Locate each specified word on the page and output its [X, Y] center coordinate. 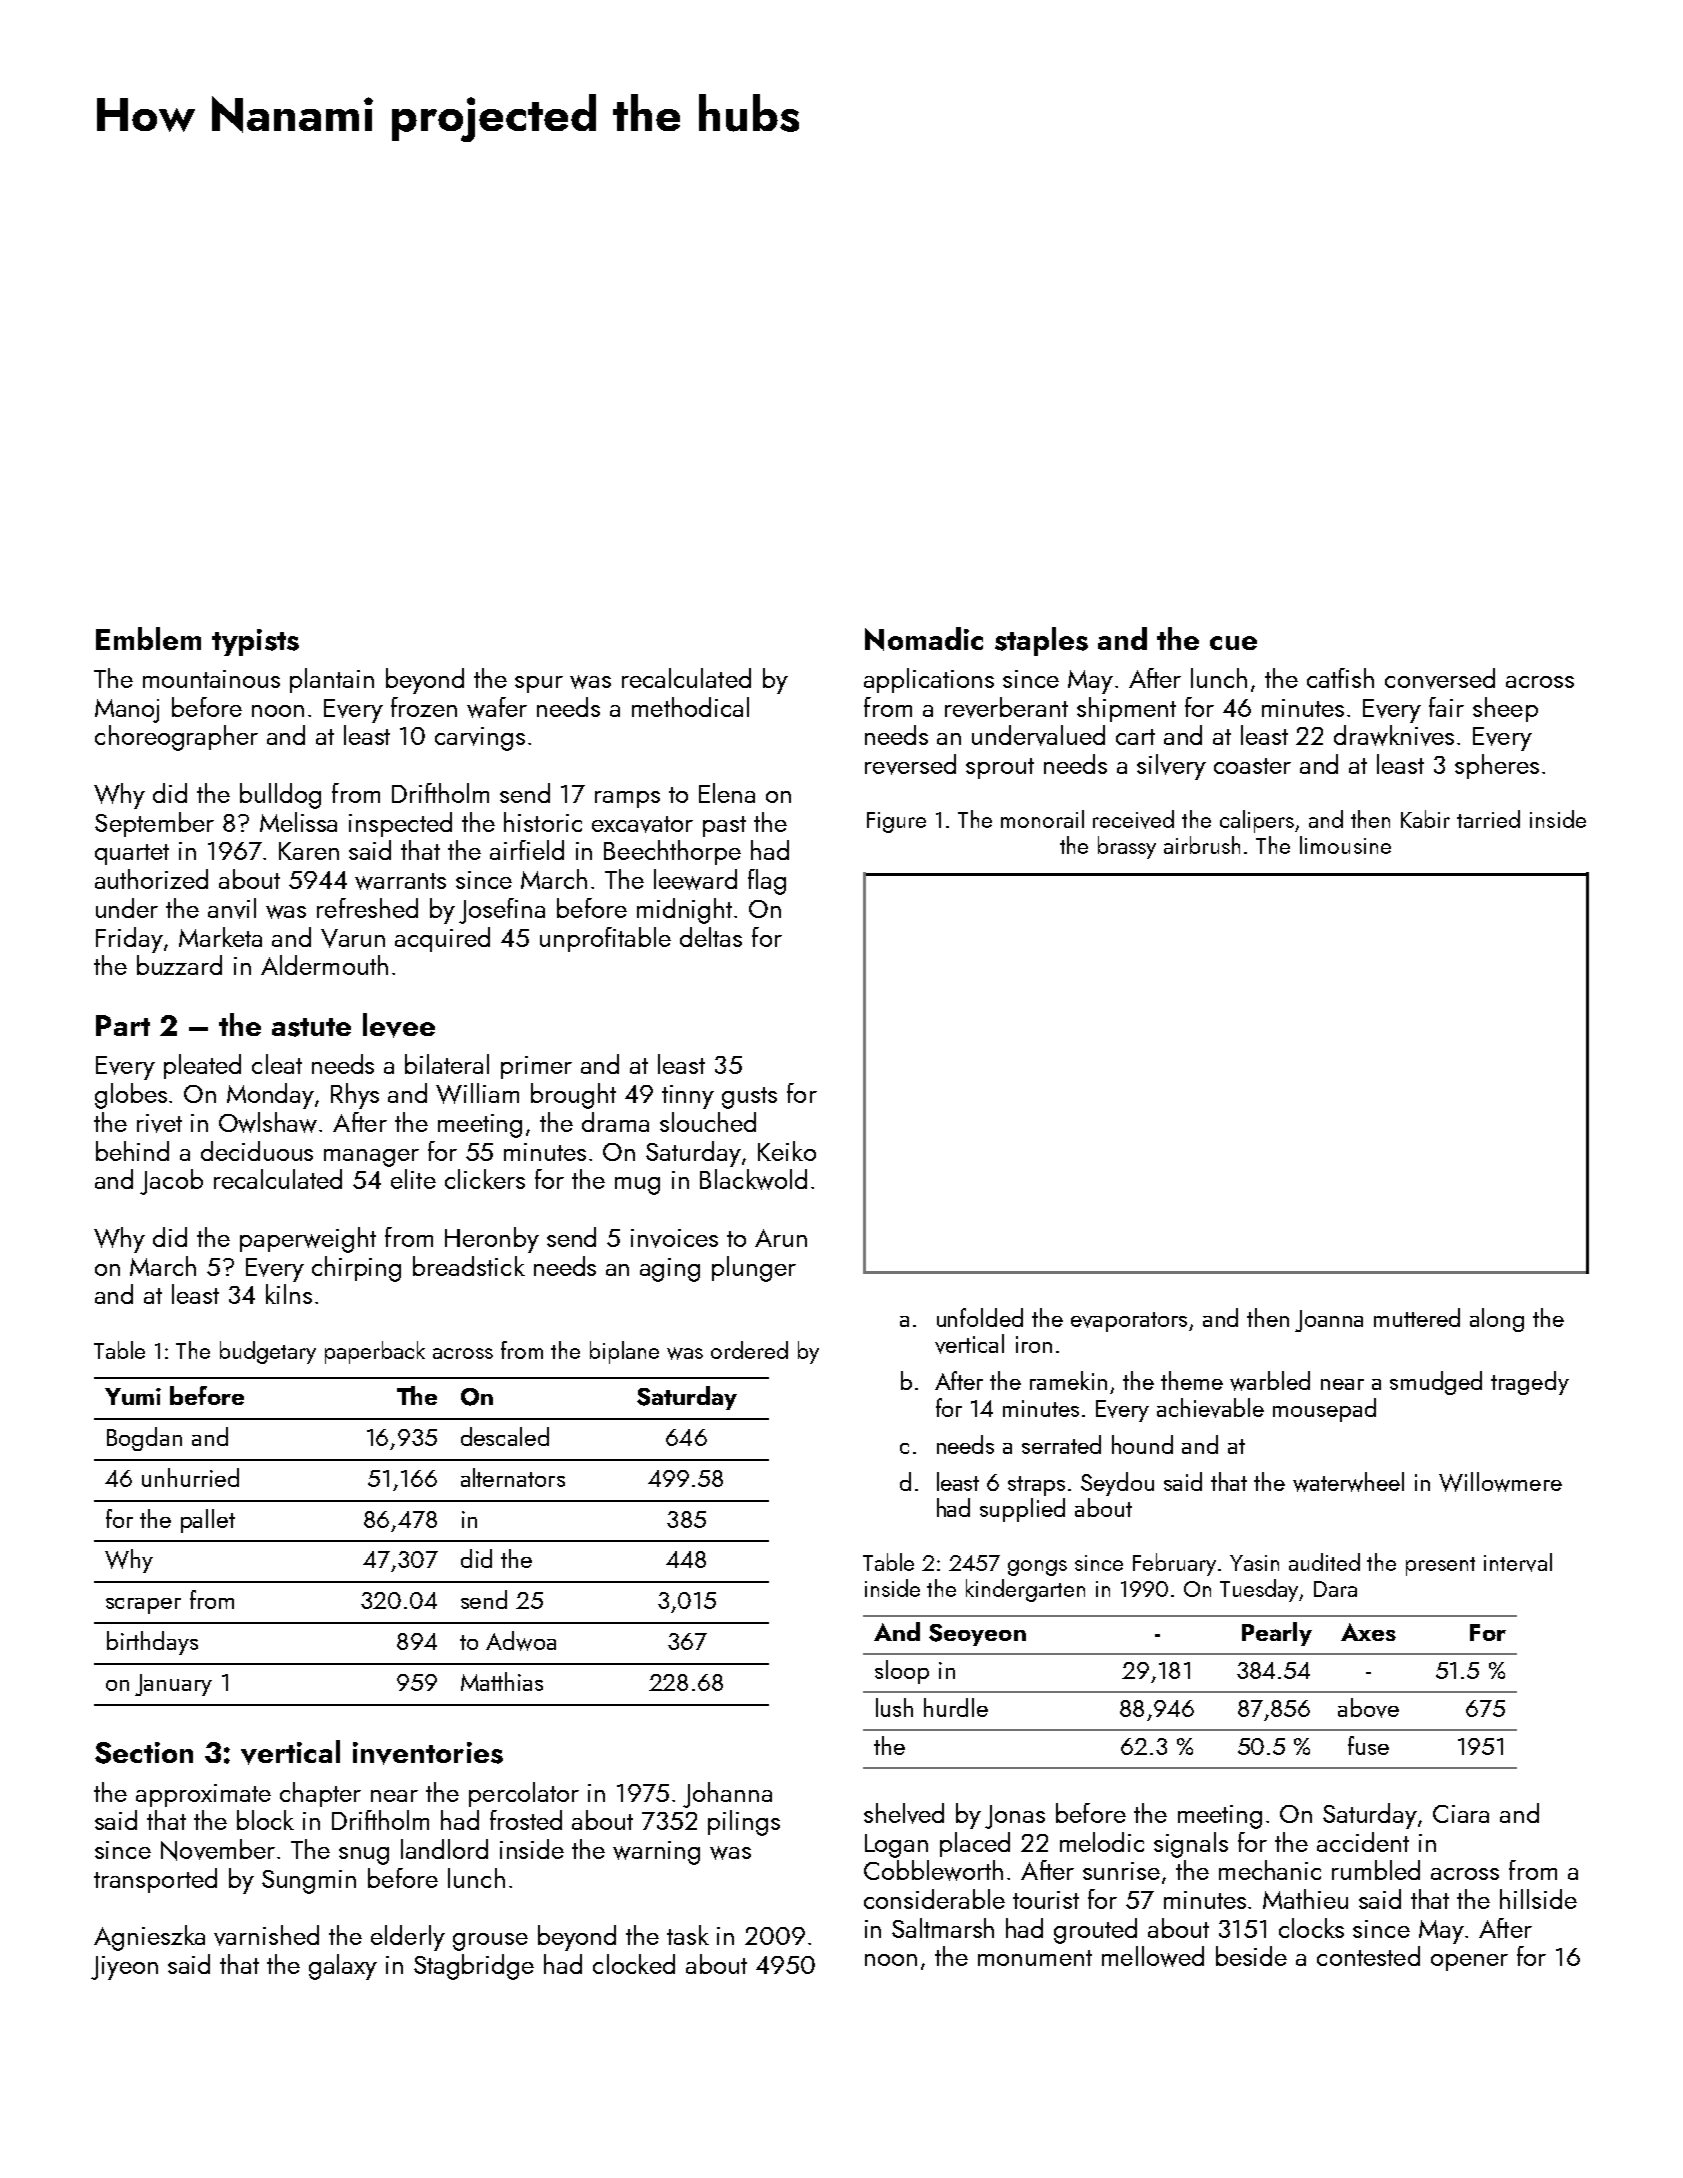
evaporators [1129, 1322]
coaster [1252, 766]
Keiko [787, 1151]
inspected [400, 824]
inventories [428, 1753]
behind [132, 1151]
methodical [690, 707]
